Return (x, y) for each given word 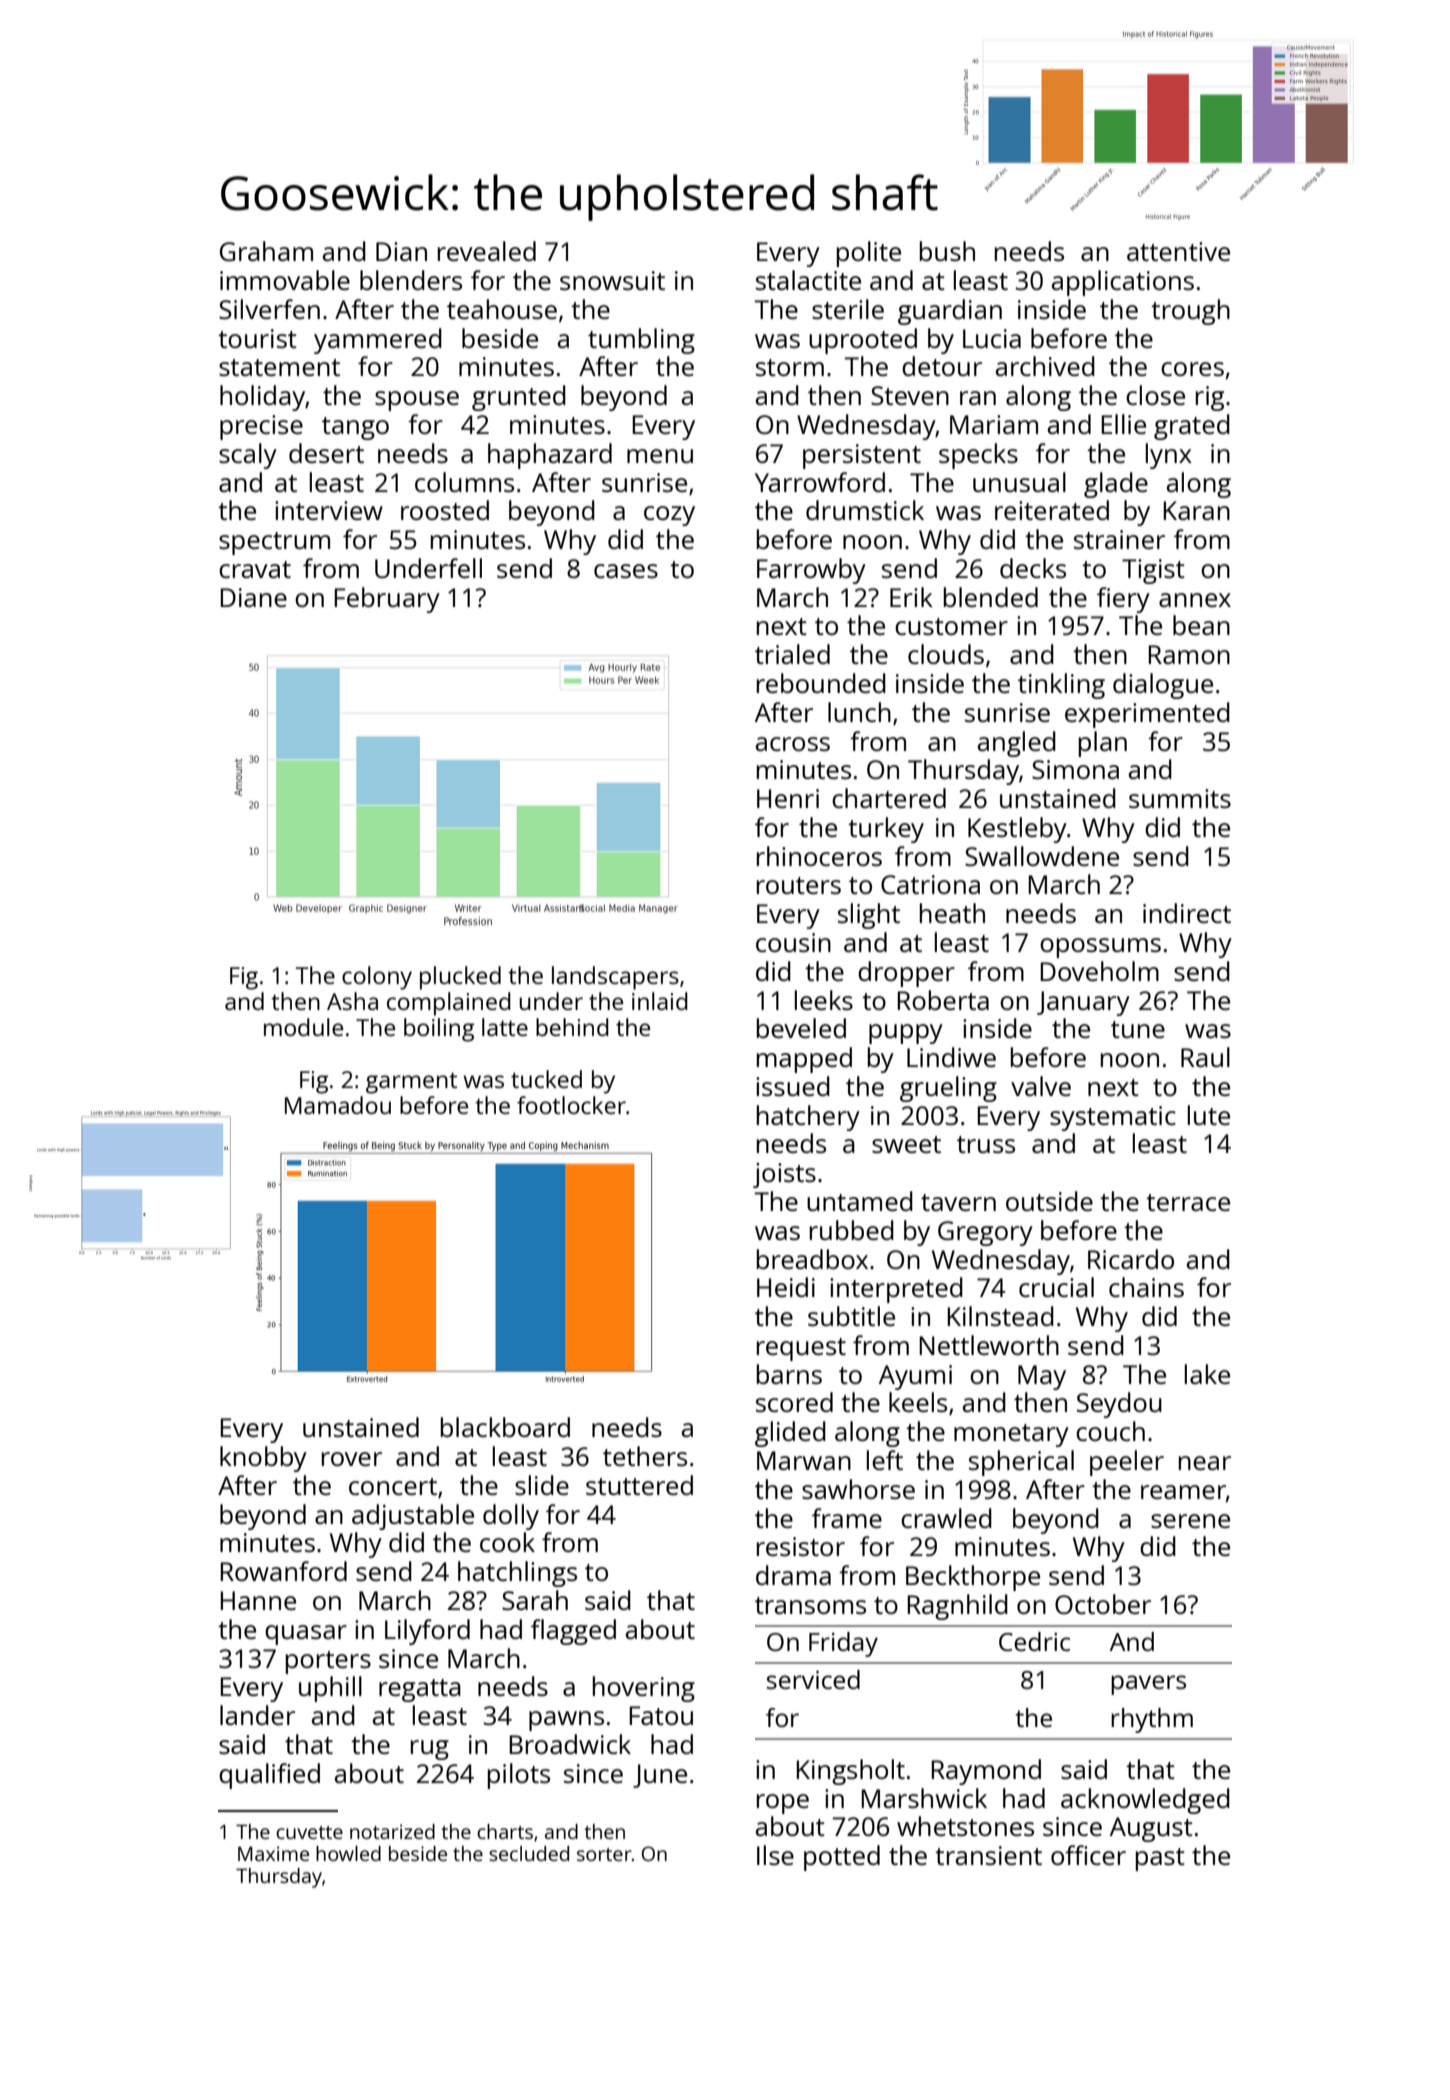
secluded (529, 1853)
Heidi (786, 1287)
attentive (1178, 251)
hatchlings (517, 1574)
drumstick (865, 510)
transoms (810, 1605)
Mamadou (338, 1105)
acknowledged (1145, 1801)
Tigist (1153, 571)
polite (869, 254)
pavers (1148, 1685)
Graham (266, 251)
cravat (255, 569)
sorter (604, 1854)
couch (1110, 1431)
